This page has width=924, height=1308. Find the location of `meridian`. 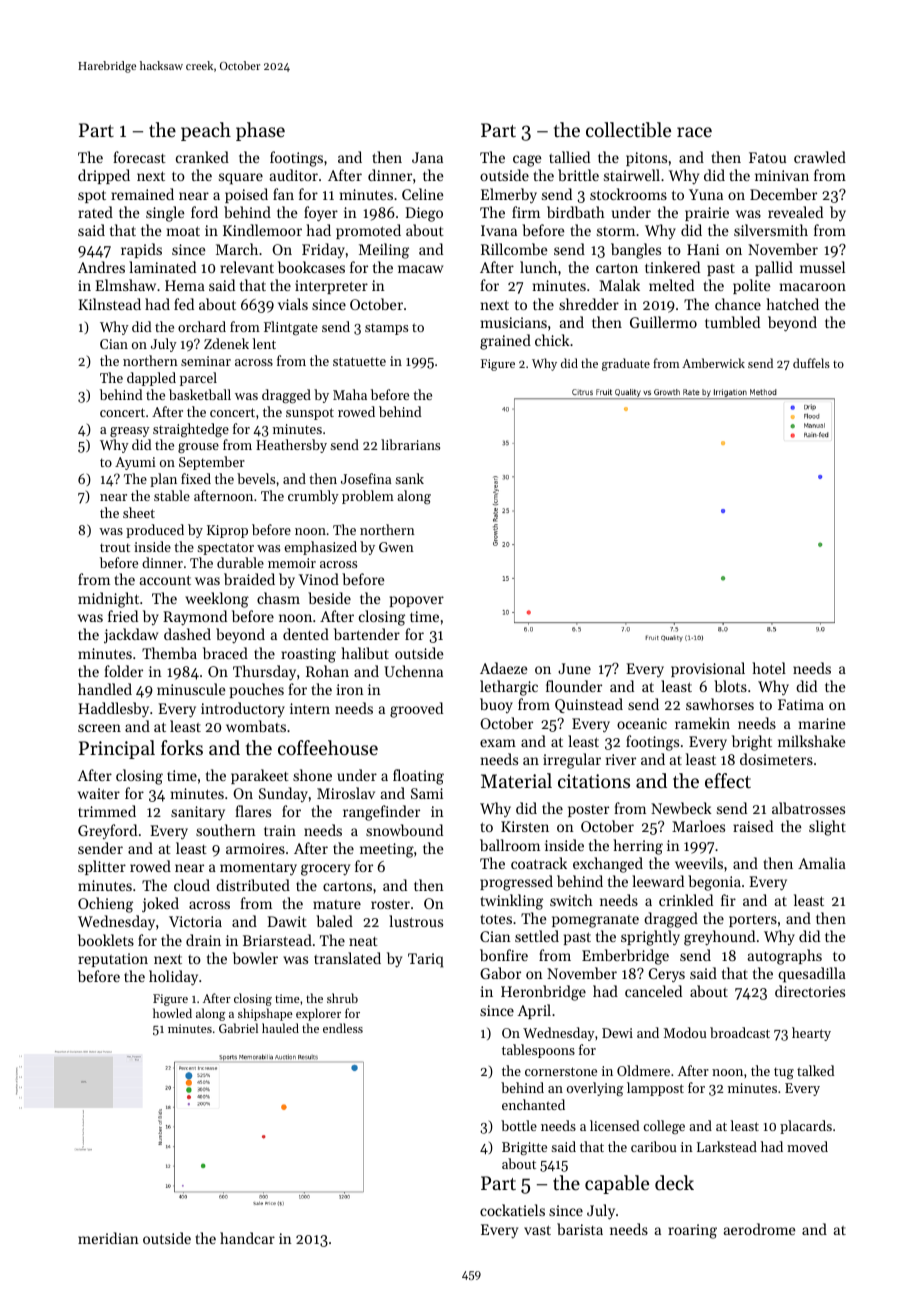

meridian is located at coordinates (108, 1238).
